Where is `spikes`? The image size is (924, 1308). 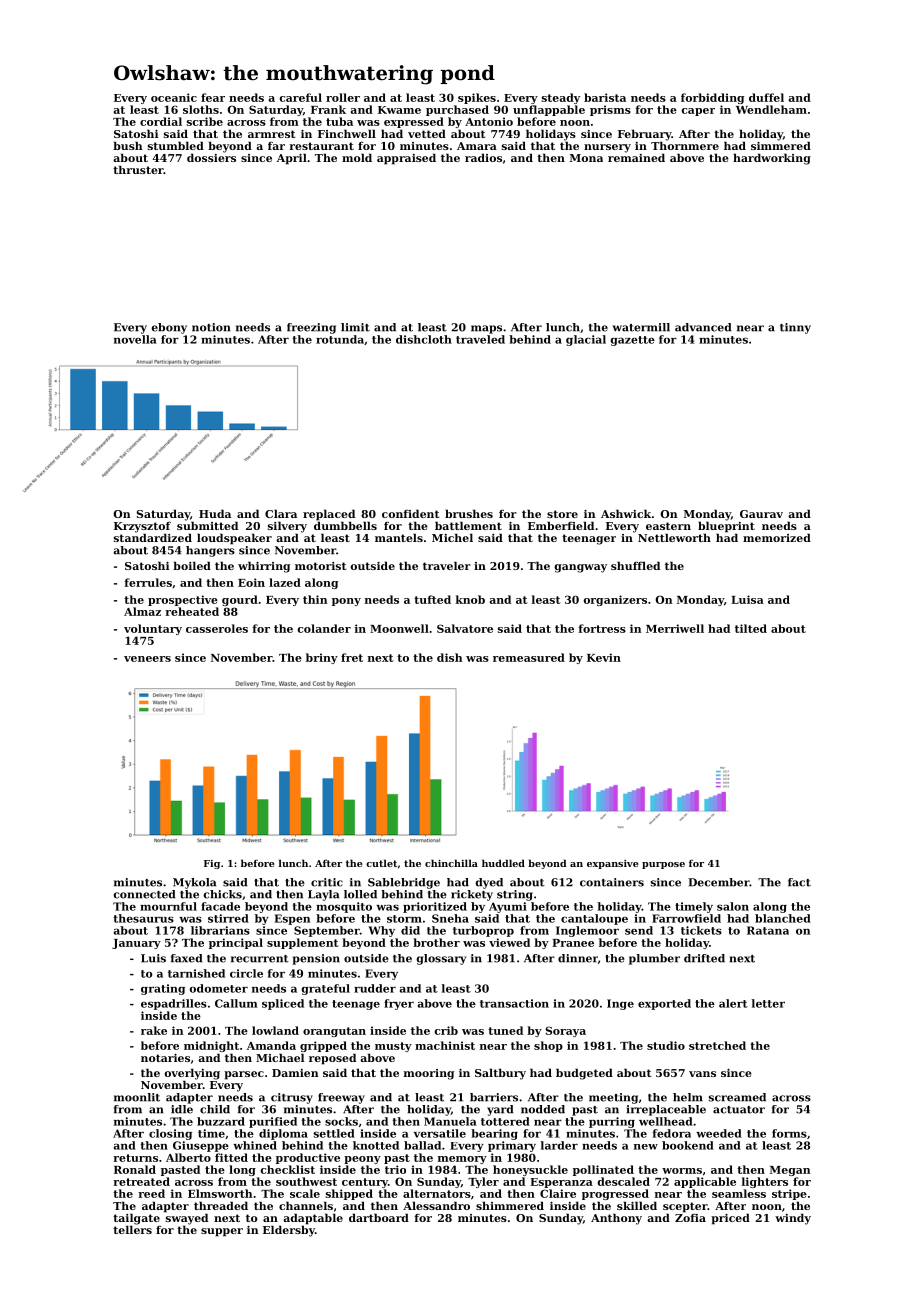 spikes is located at coordinates (477, 98).
